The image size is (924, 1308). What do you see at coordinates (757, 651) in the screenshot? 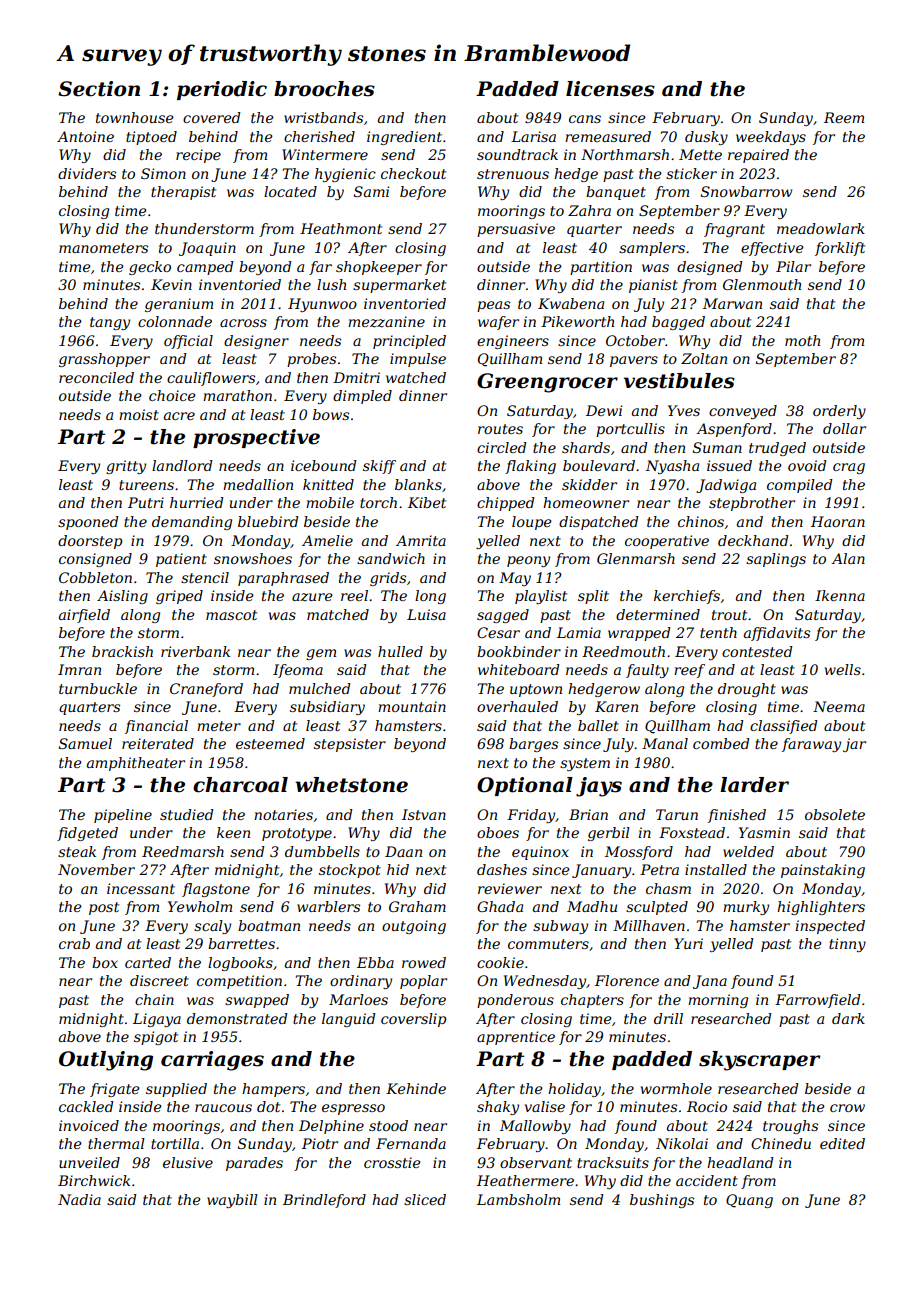
I see `contested` at bounding box center [757, 651].
